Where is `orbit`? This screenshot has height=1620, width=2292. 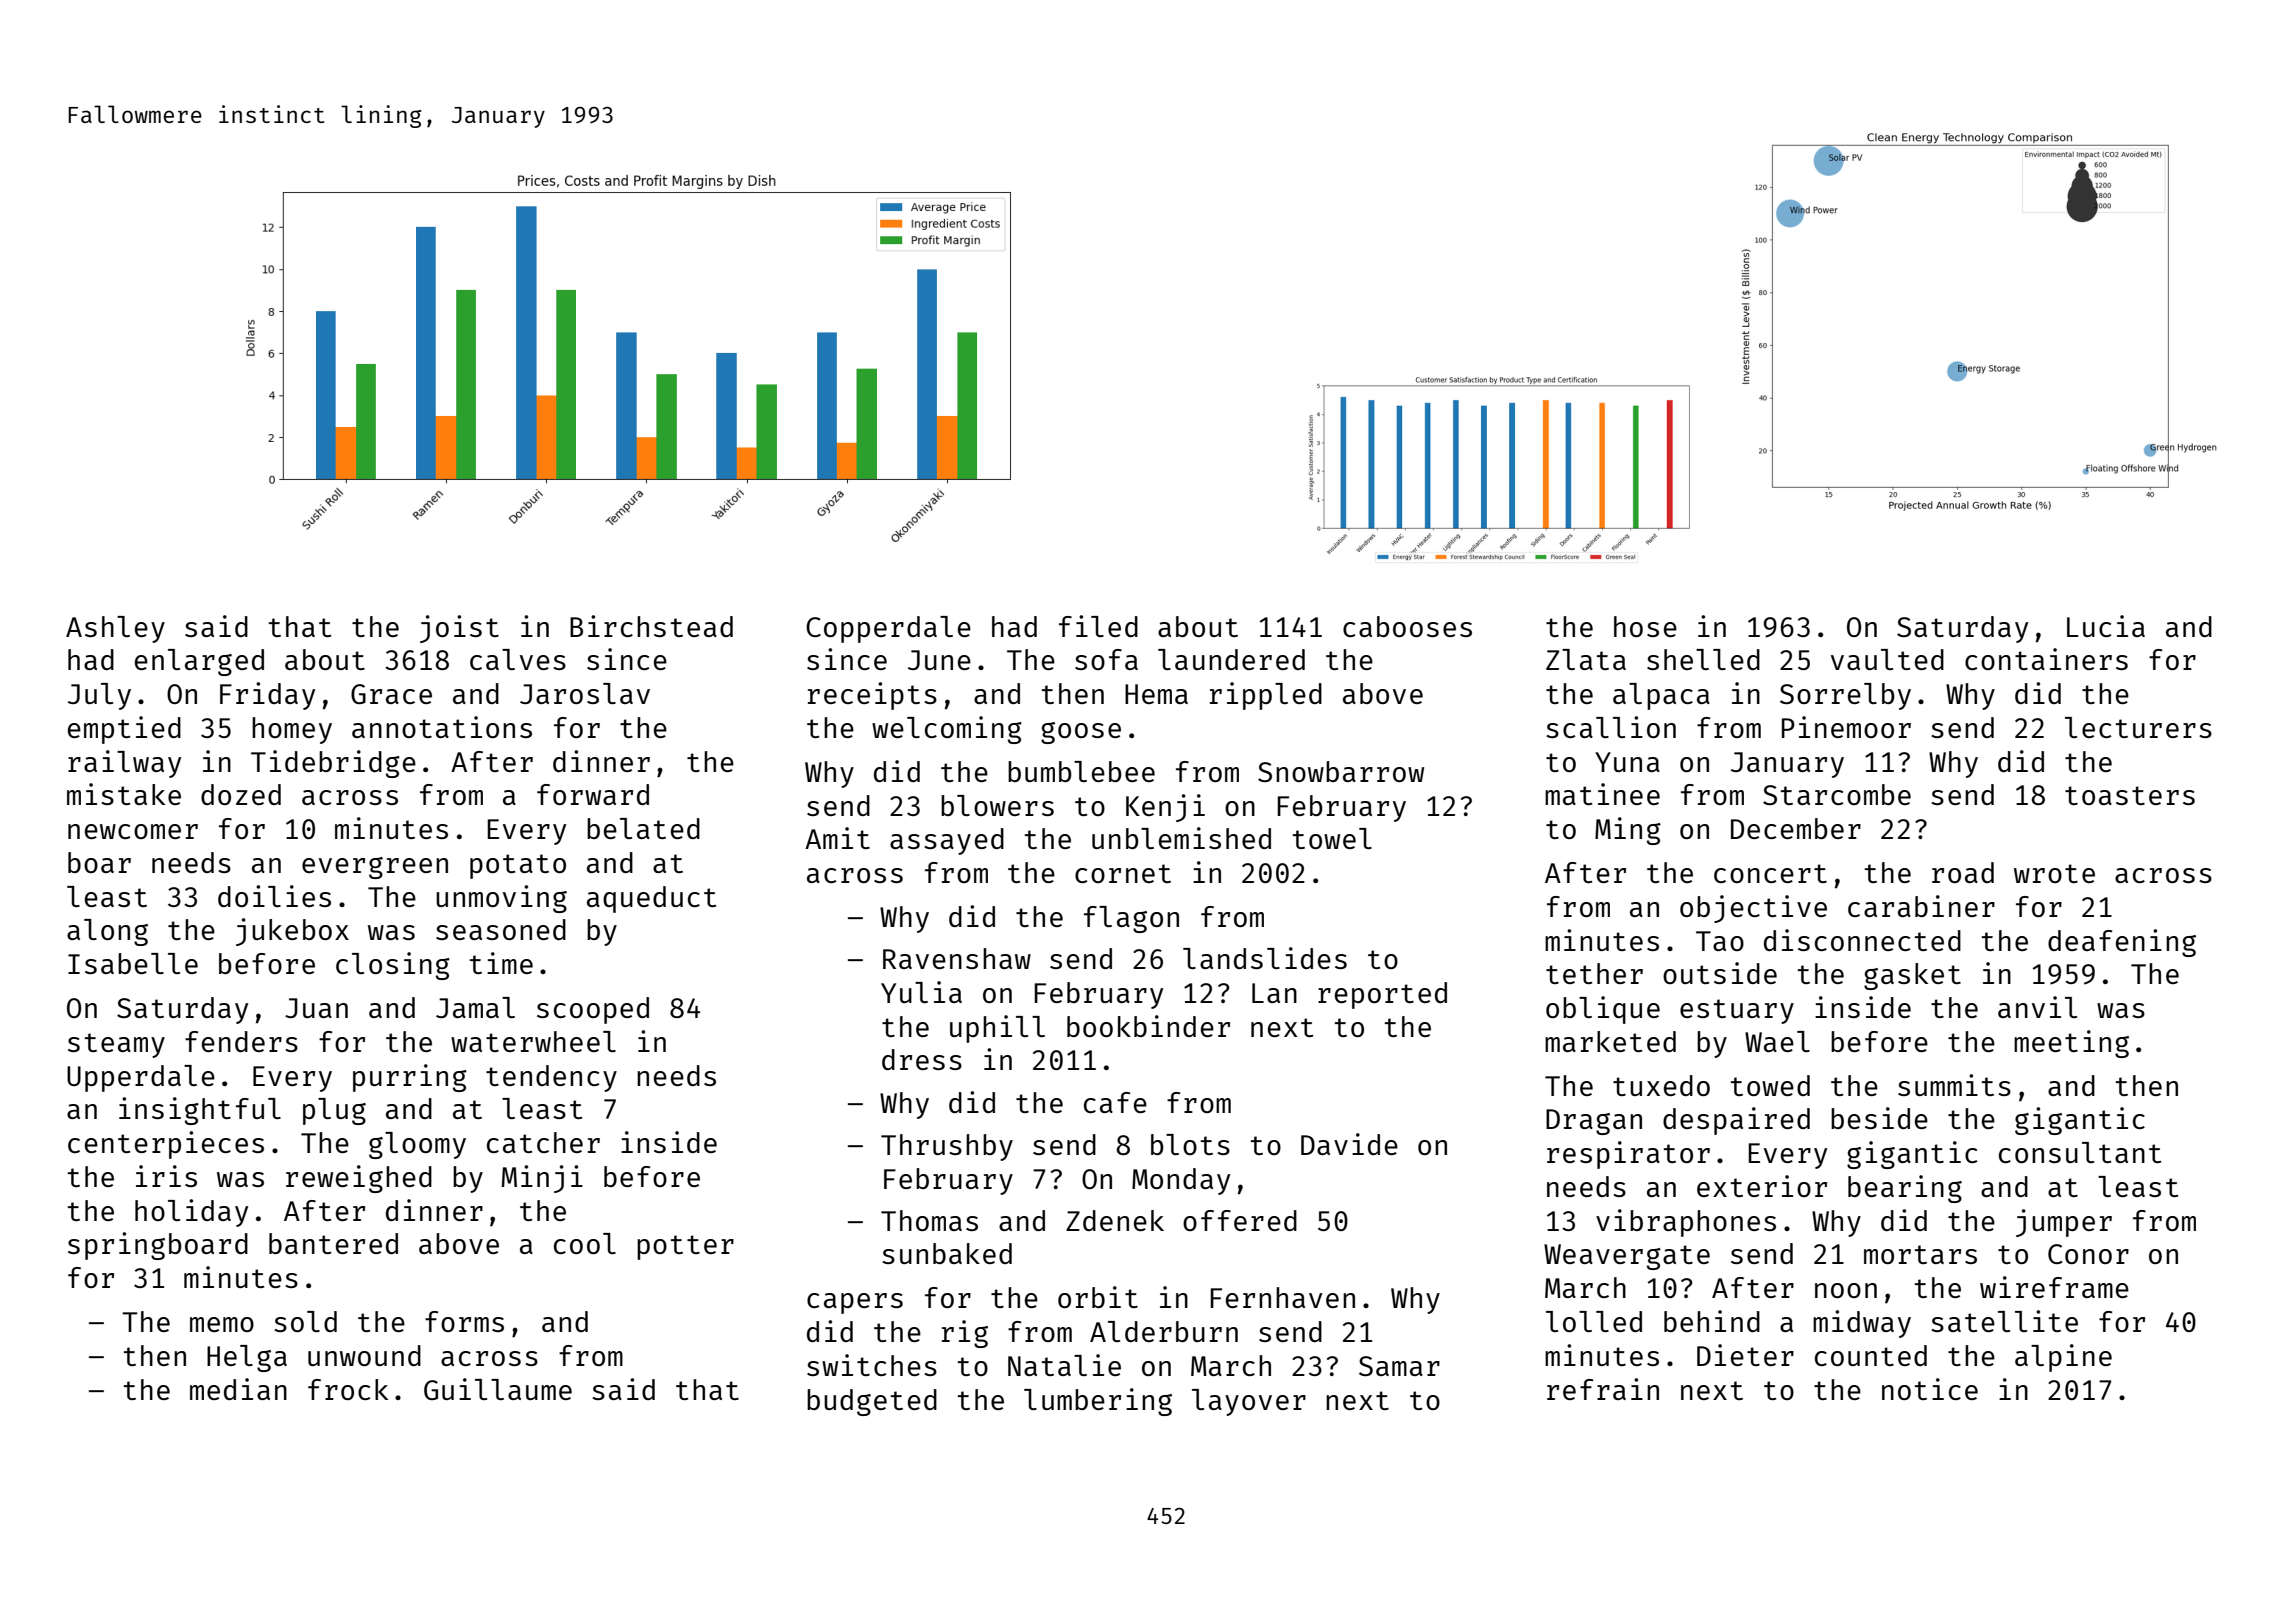 orbit is located at coordinates (1098, 1297).
